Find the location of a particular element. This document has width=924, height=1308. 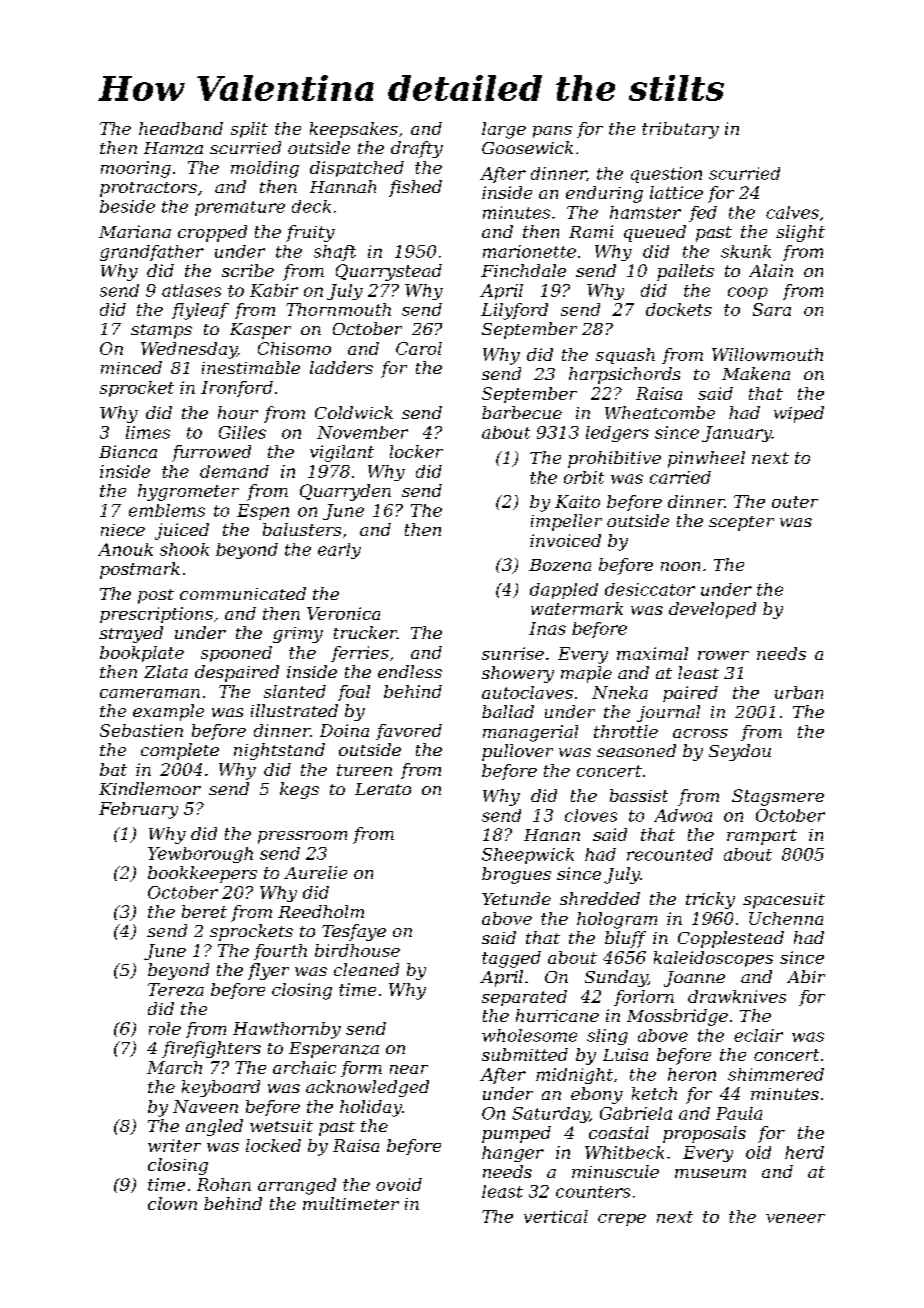

juiced is located at coordinates (182, 531).
